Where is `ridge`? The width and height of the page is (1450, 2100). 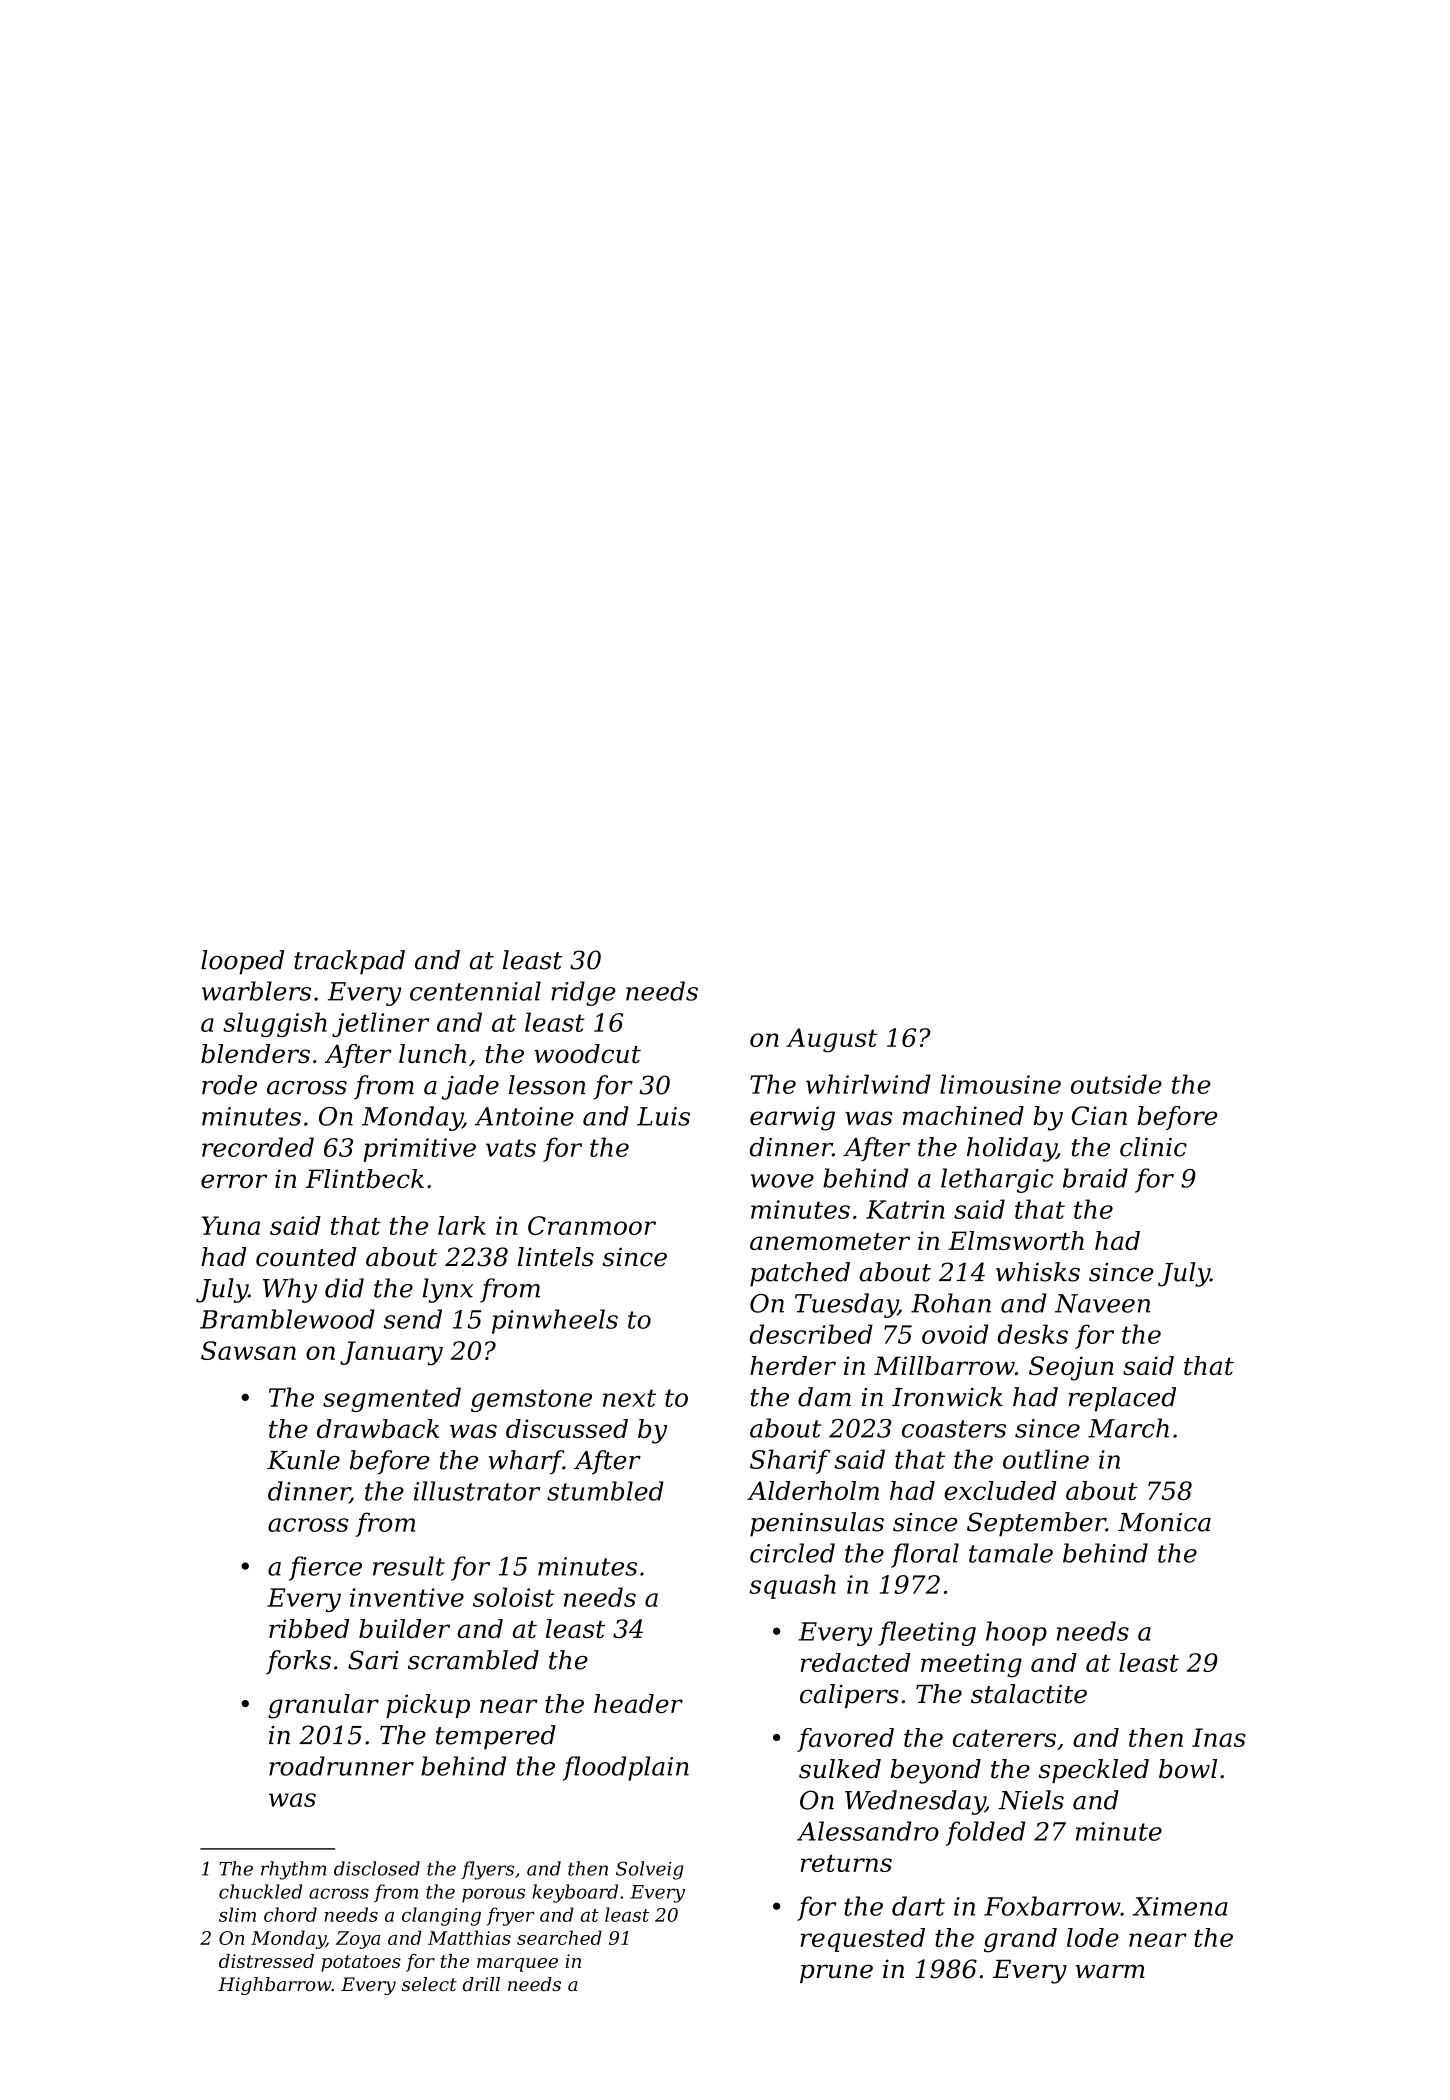
ridge is located at coordinates (583, 993).
